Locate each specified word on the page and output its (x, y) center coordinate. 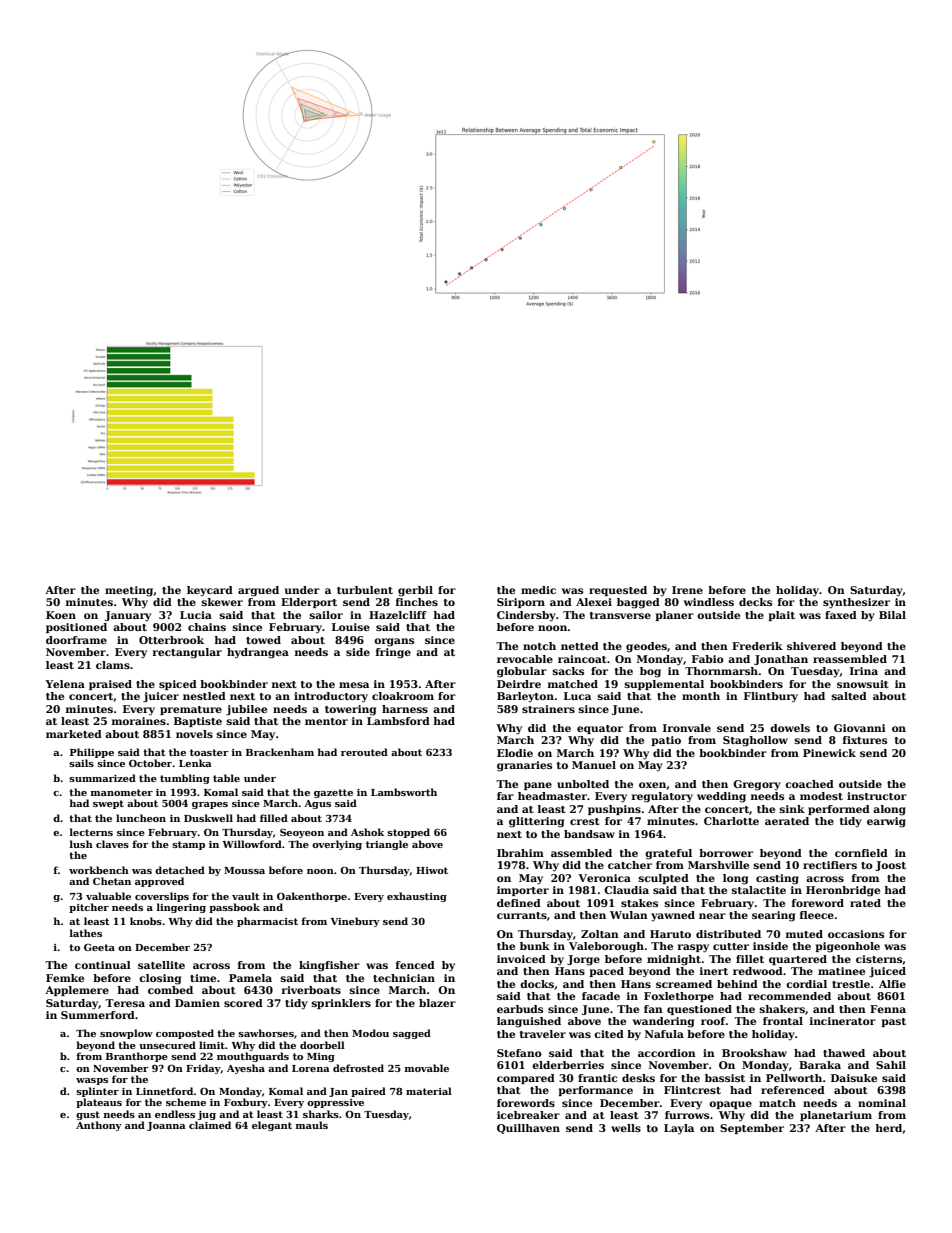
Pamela (250, 978)
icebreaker (528, 1115)
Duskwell (208, 818)
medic (538, 590)
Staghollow (755, 741)
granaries (524, 766)
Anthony (99, 1126)
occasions (856, 934)
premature (191, 710)
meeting (129, 591)
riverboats (311, 990)
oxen (652, 785)
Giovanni (860, 728)
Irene (687, 590)
